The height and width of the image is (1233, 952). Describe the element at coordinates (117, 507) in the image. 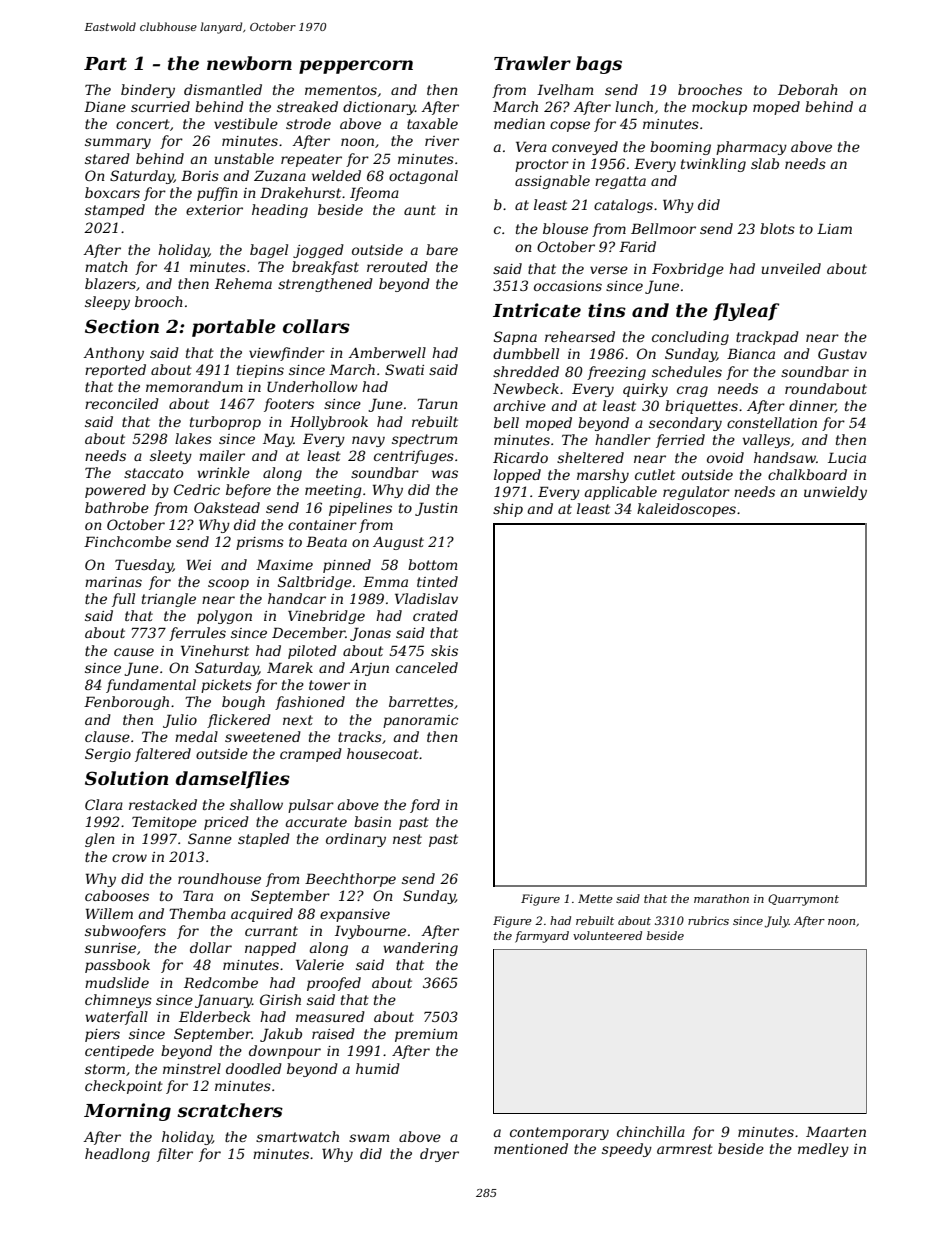

I see `bathrobe` at that location.
